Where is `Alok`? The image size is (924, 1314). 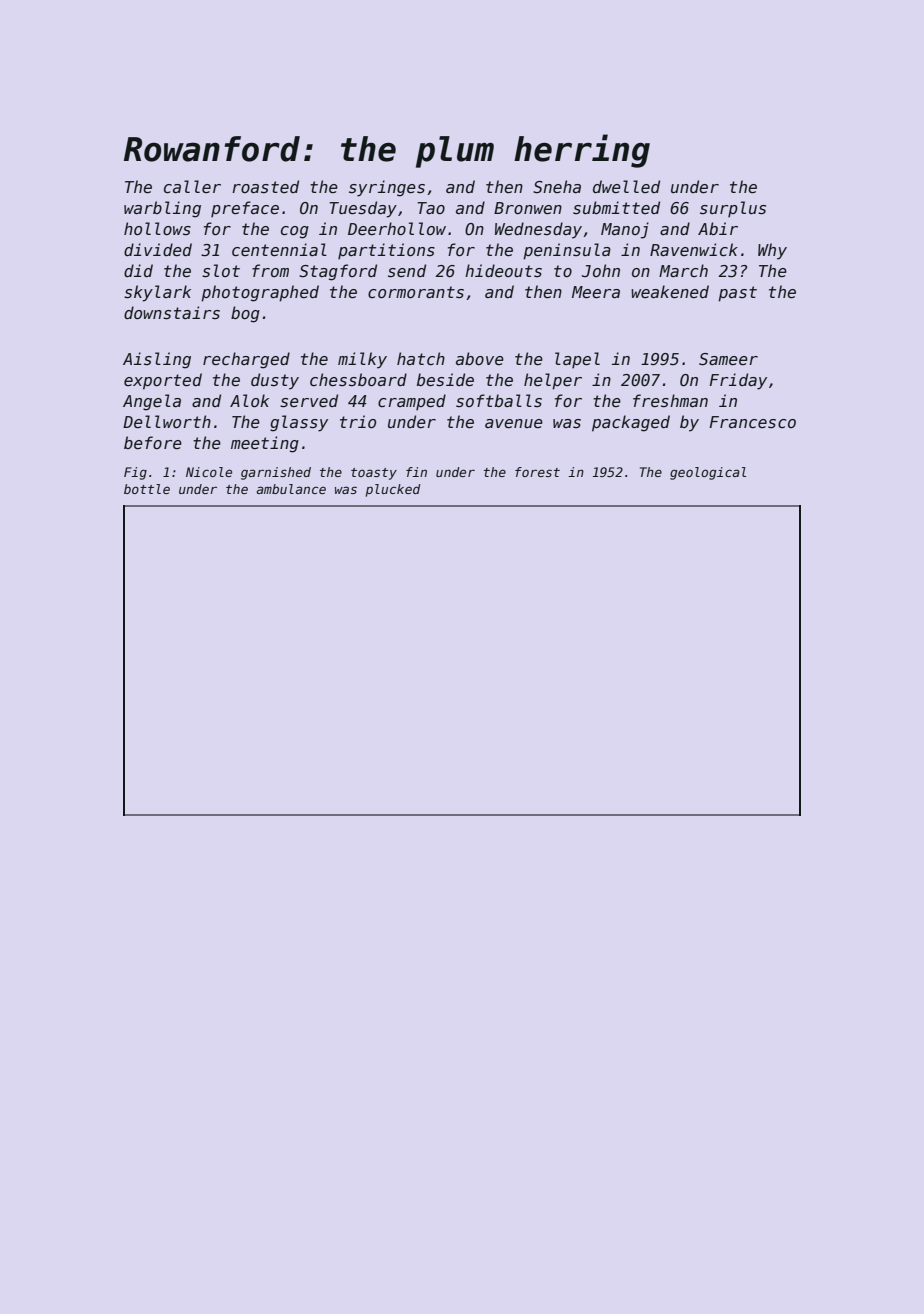
Alok is located at coordinates (249, 400).
